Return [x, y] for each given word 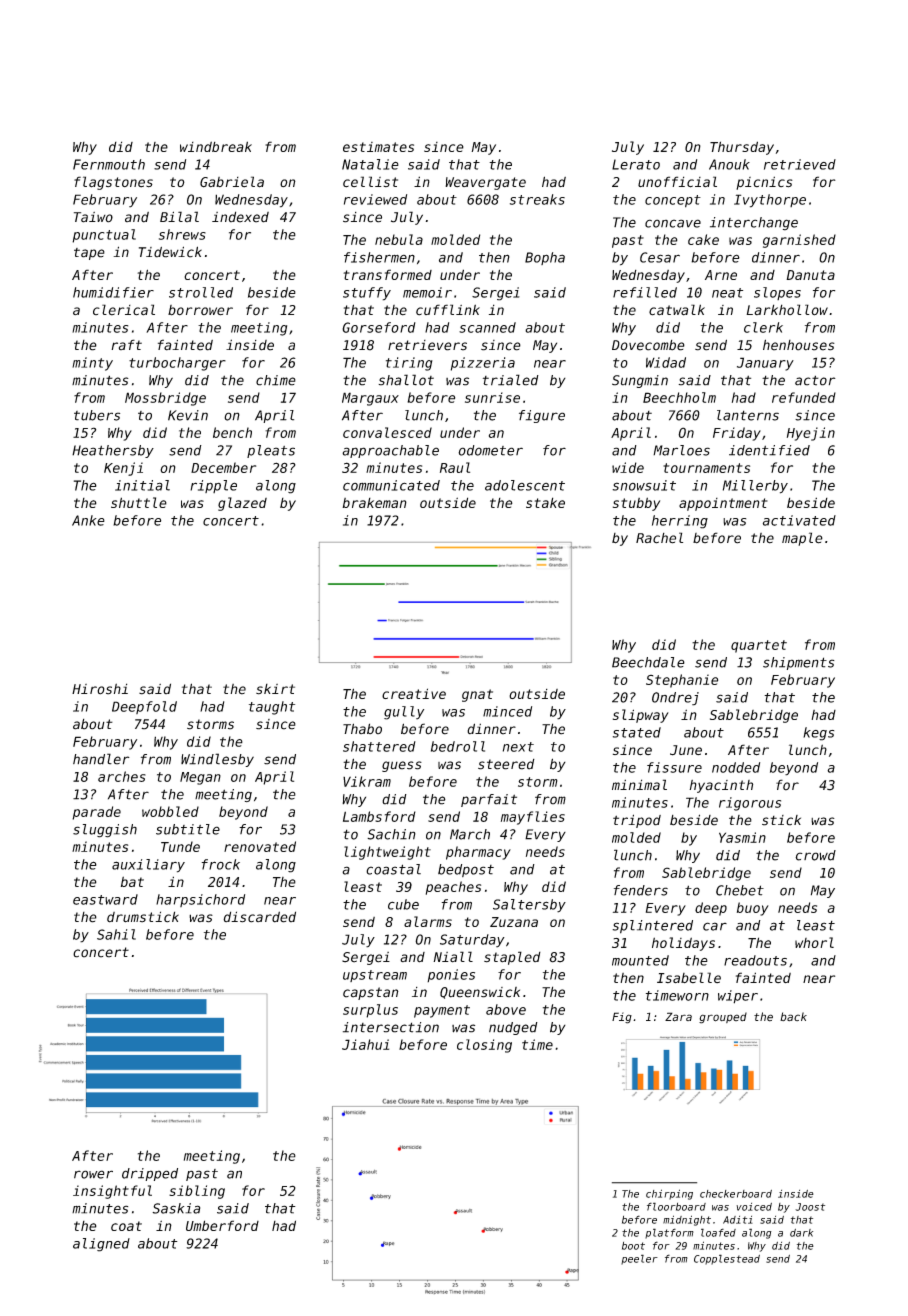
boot [633, 1246]
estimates [378, 147]
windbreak [216, 146]
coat [126, 1226]
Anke [88, 520]
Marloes [681, 450]
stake [545, 502]
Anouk [729, 164]
